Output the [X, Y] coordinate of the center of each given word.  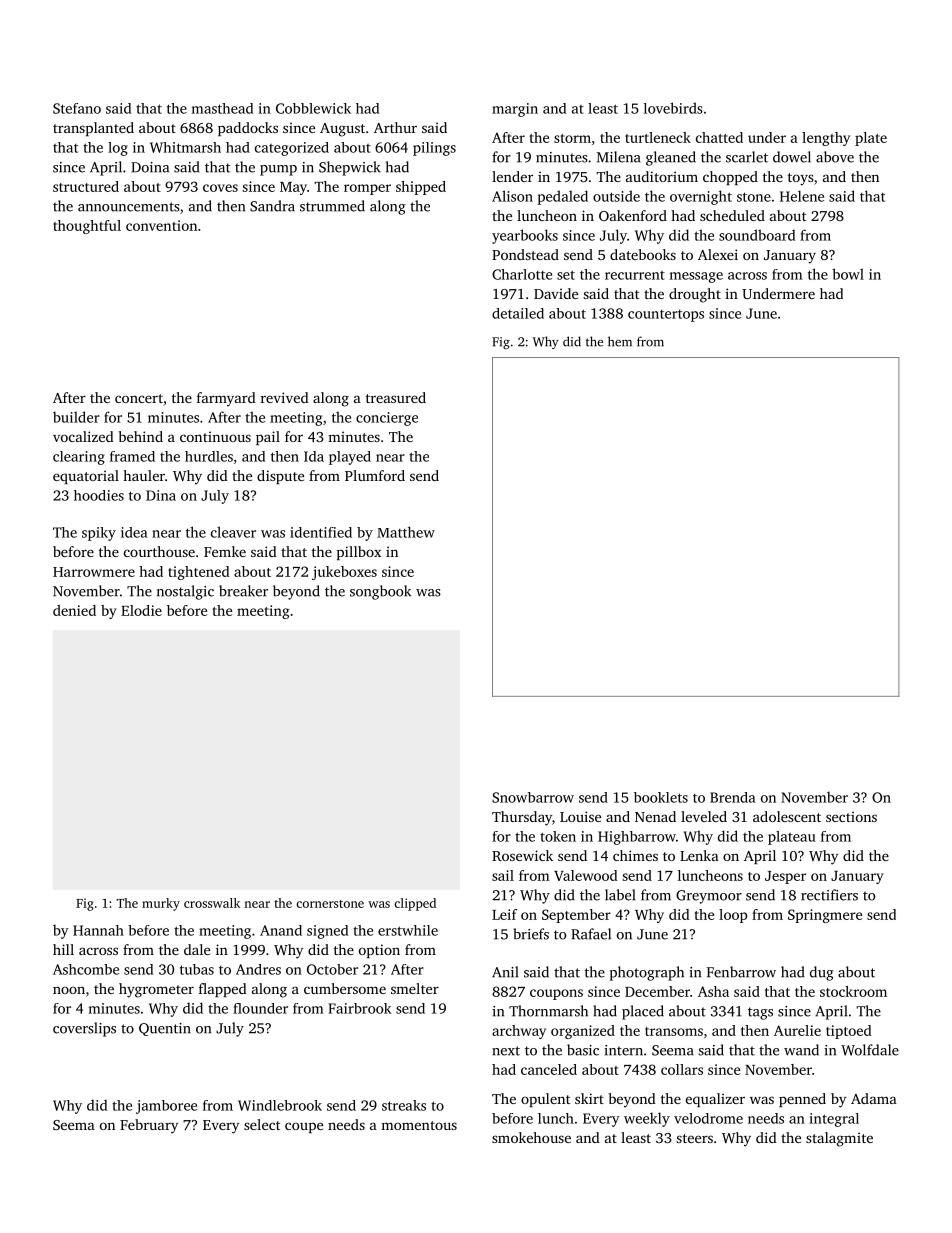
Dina [161, 495]
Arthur [395, 127]
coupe [304, 1127]
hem [620, 341]
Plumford [375, 475]
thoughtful [87, 227]
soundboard [757, 235]
